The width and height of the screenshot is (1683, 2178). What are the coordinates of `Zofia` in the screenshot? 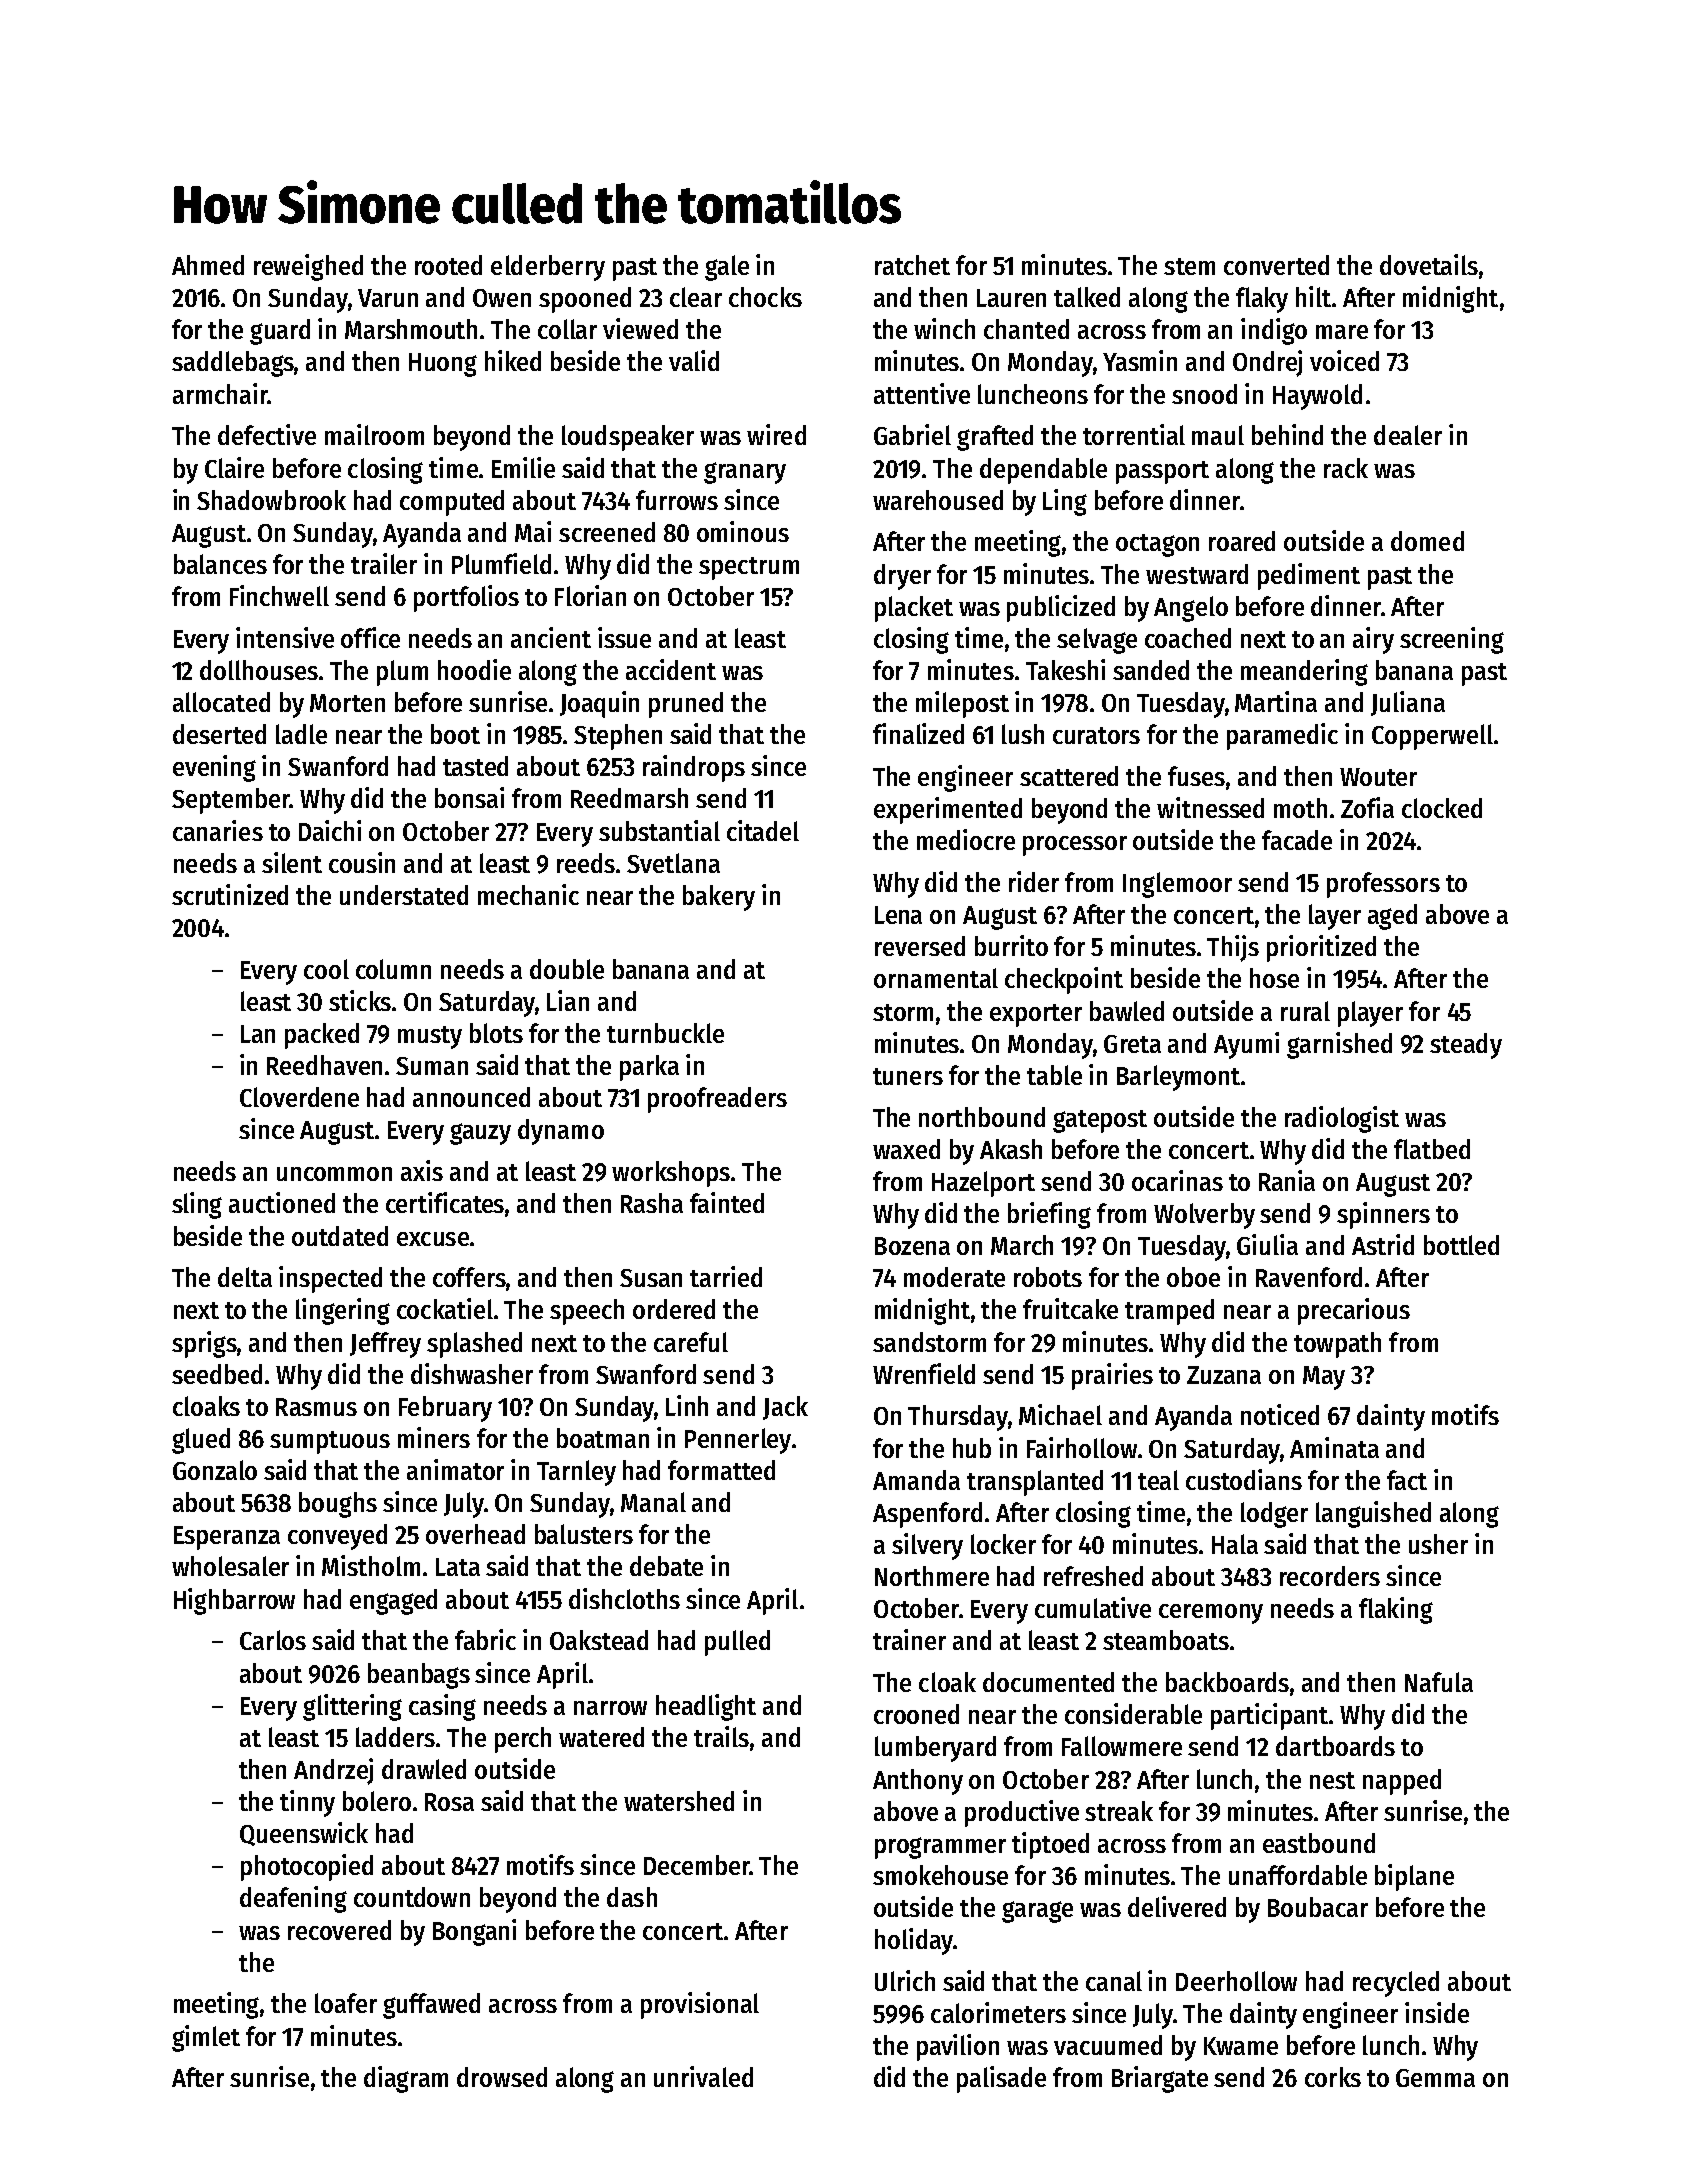 It's located at (1367, 807).
